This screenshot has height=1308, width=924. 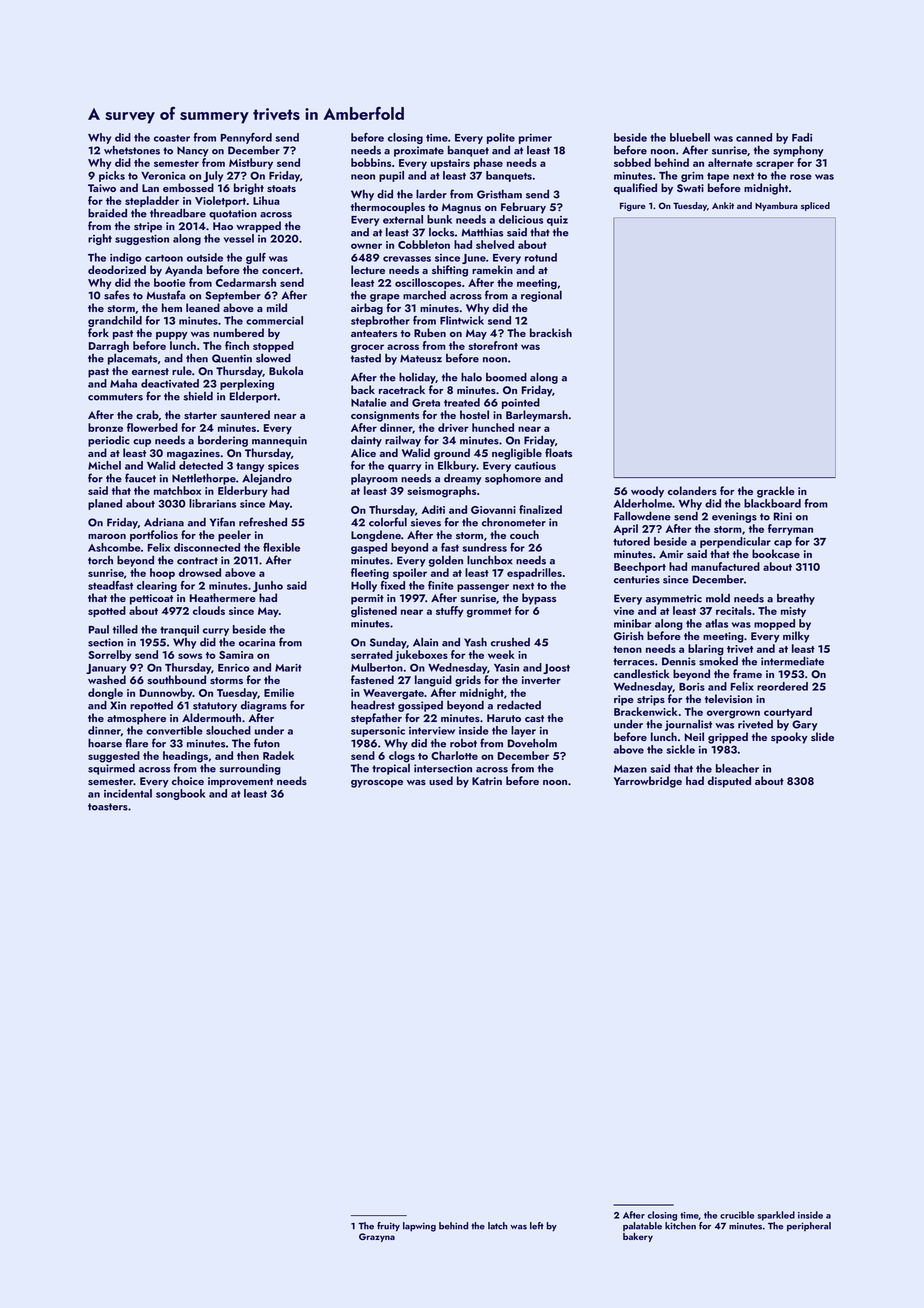 What do you see at coordinates (200, 572) in the screenshot?
I see `drowsed` at bounding box center [200, 572].
